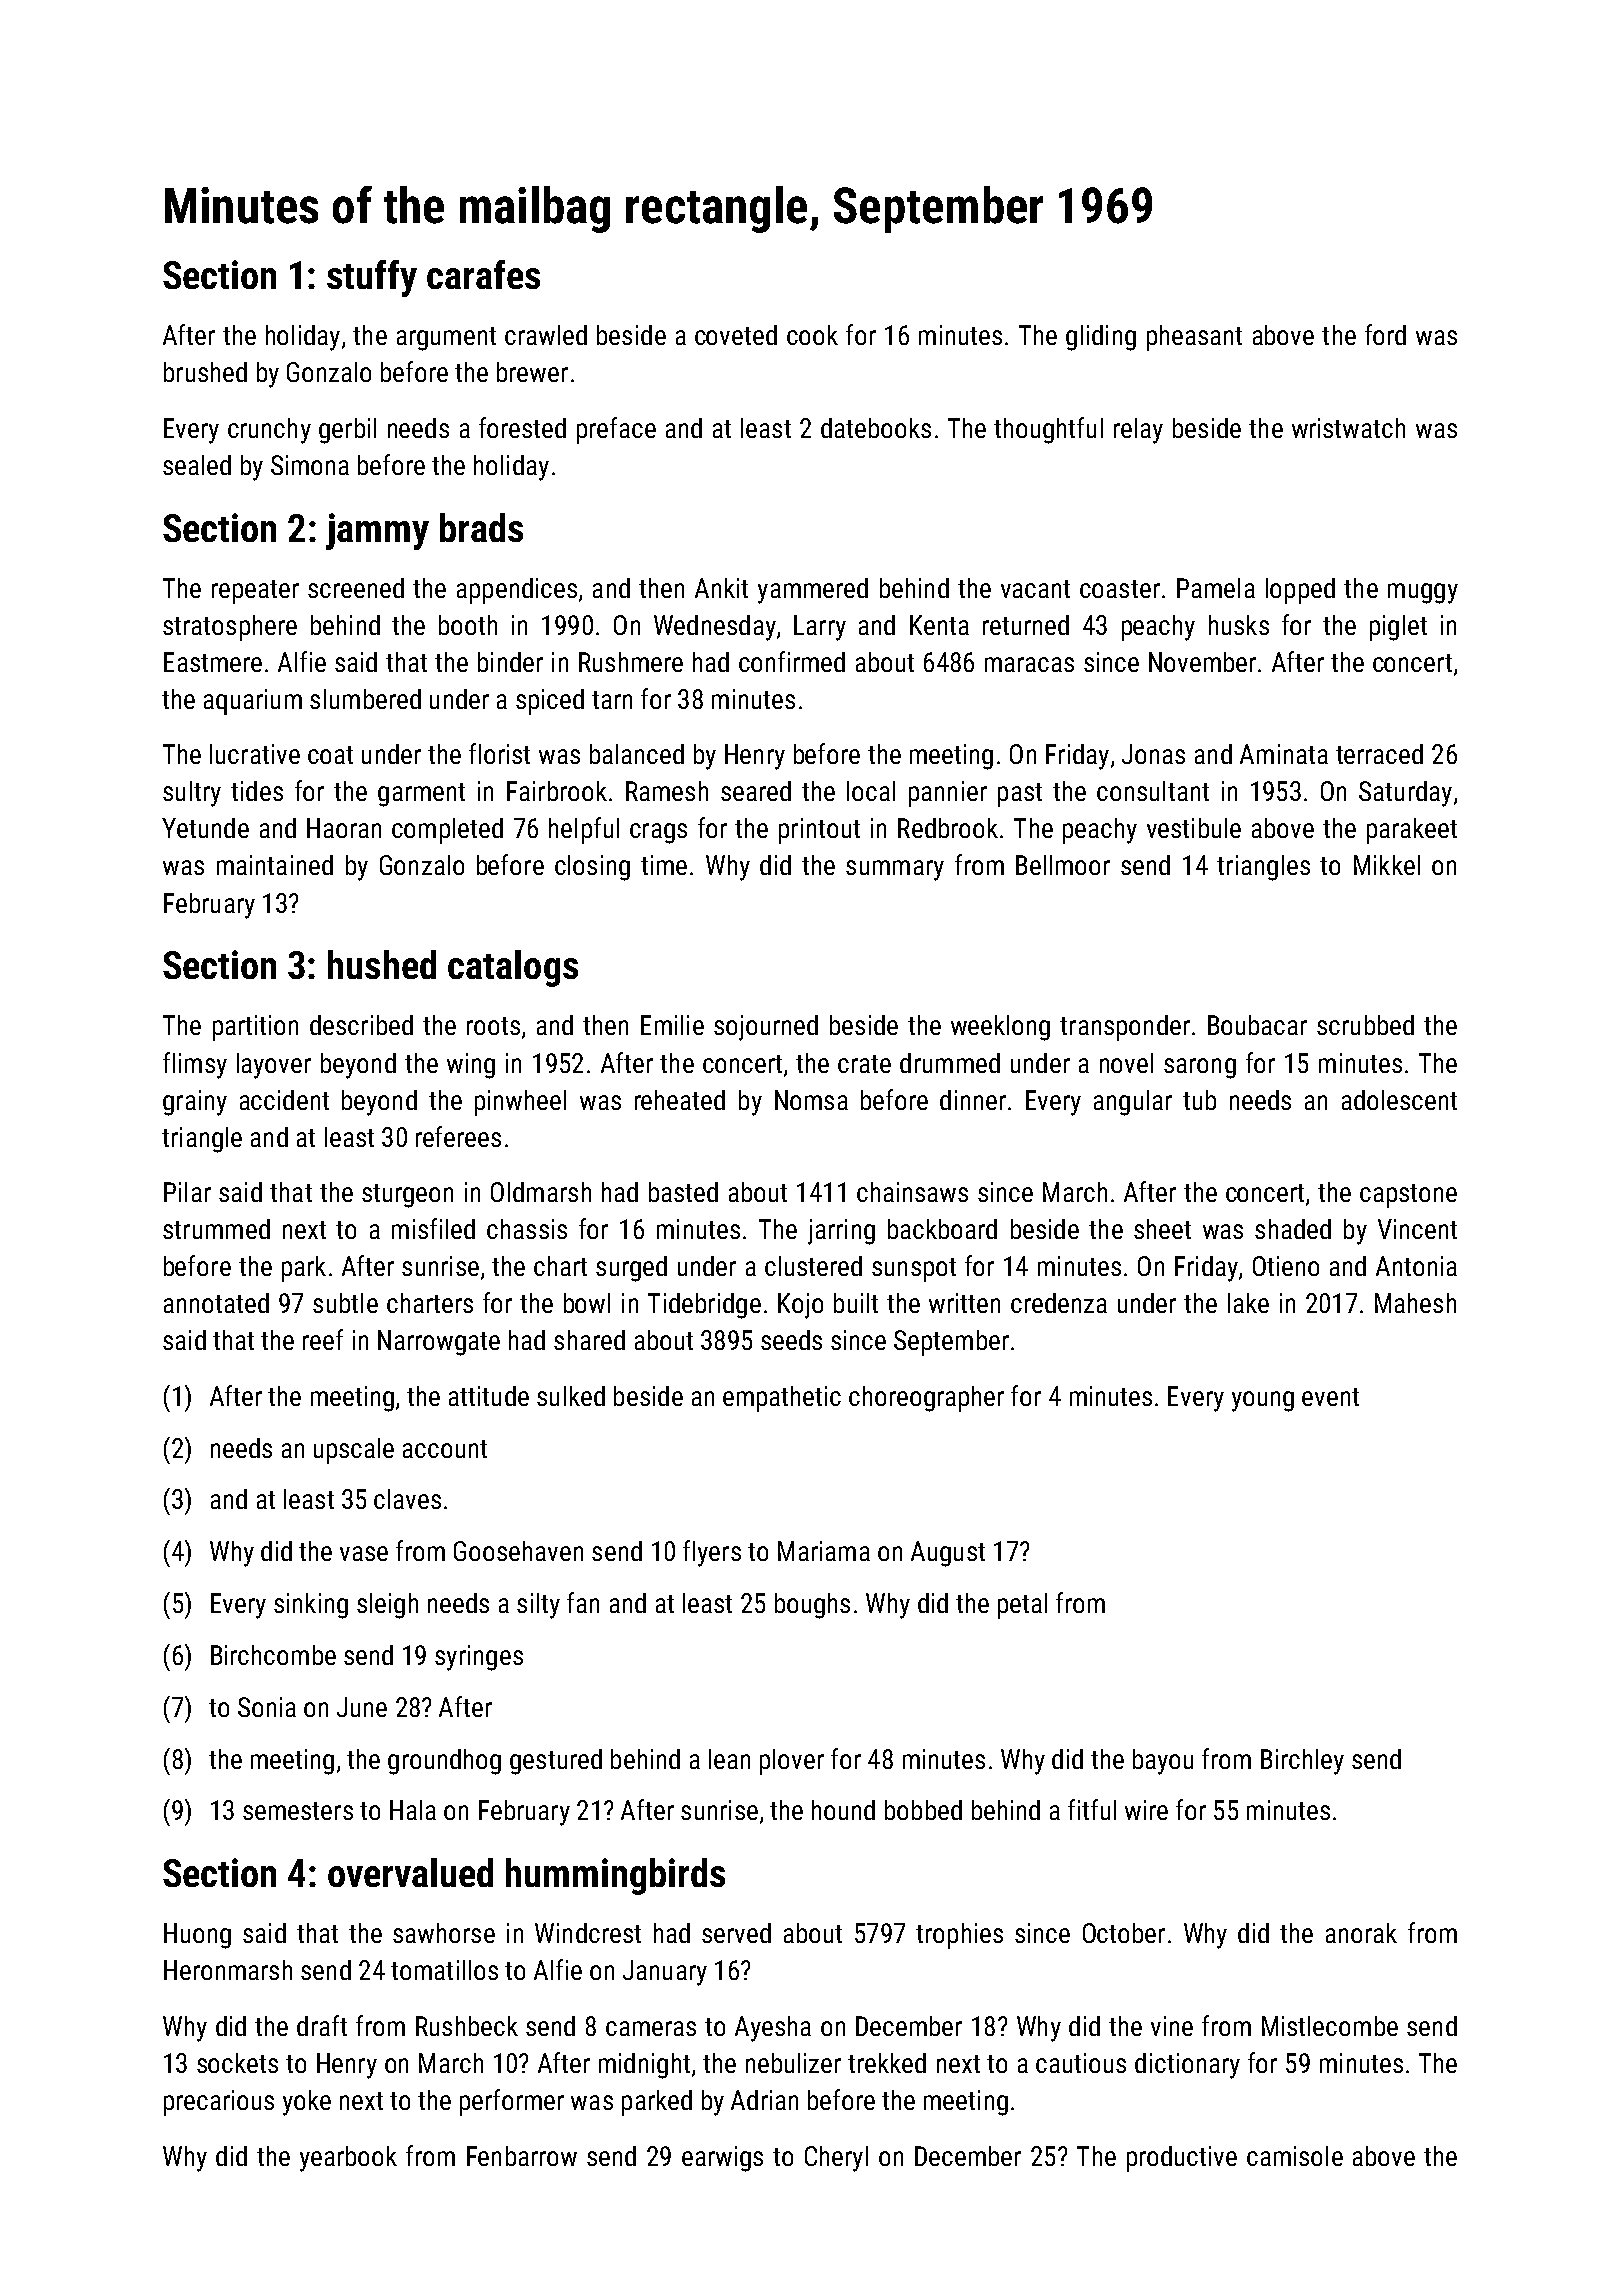 The height and width of the page is (2292, 1620). I want to click on jammy, so click(377, 531).
